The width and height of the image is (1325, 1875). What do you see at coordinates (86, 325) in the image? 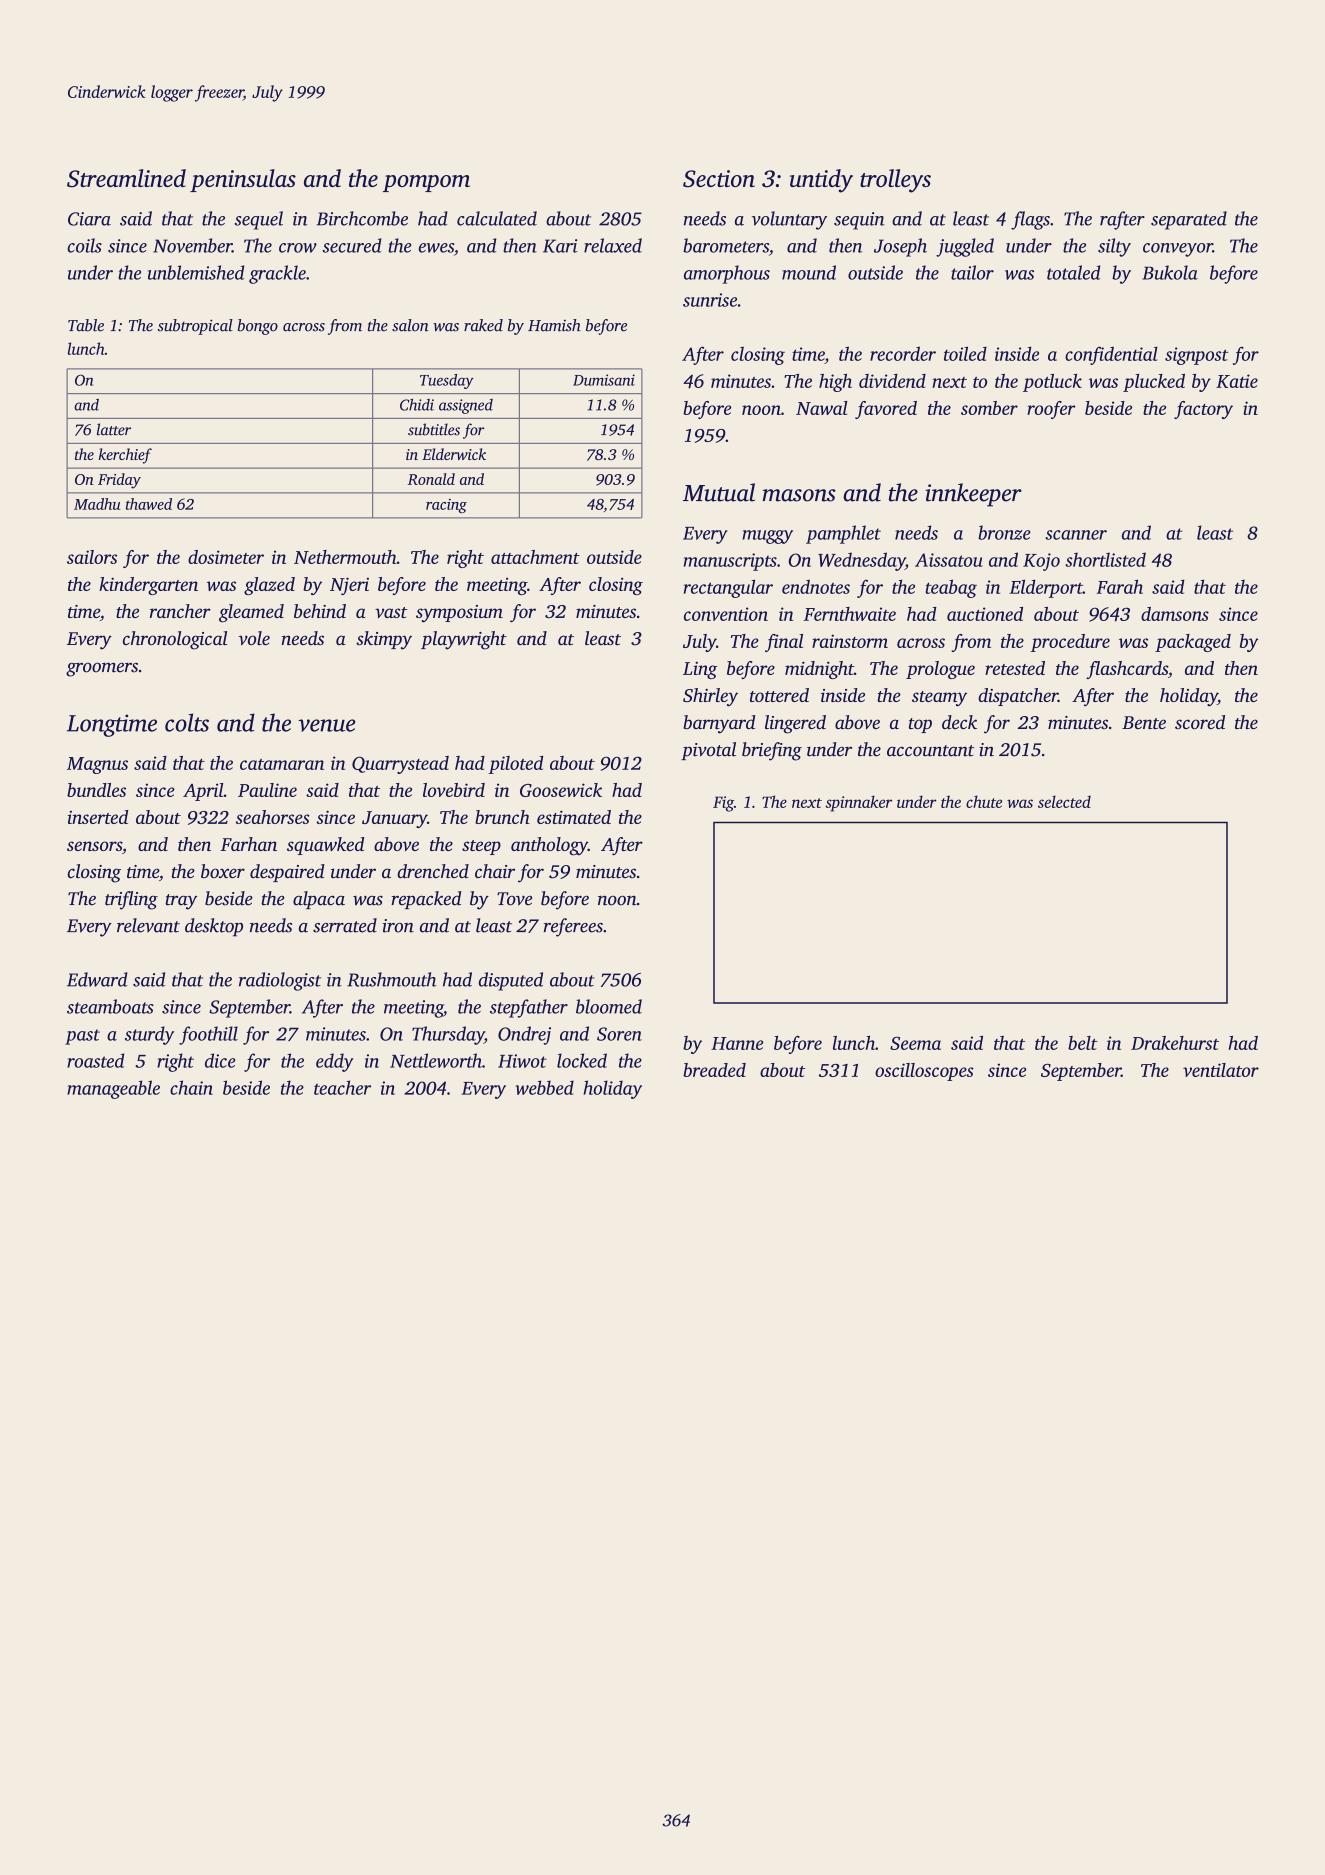
I see `Table` at bounding box center [86, 325].
